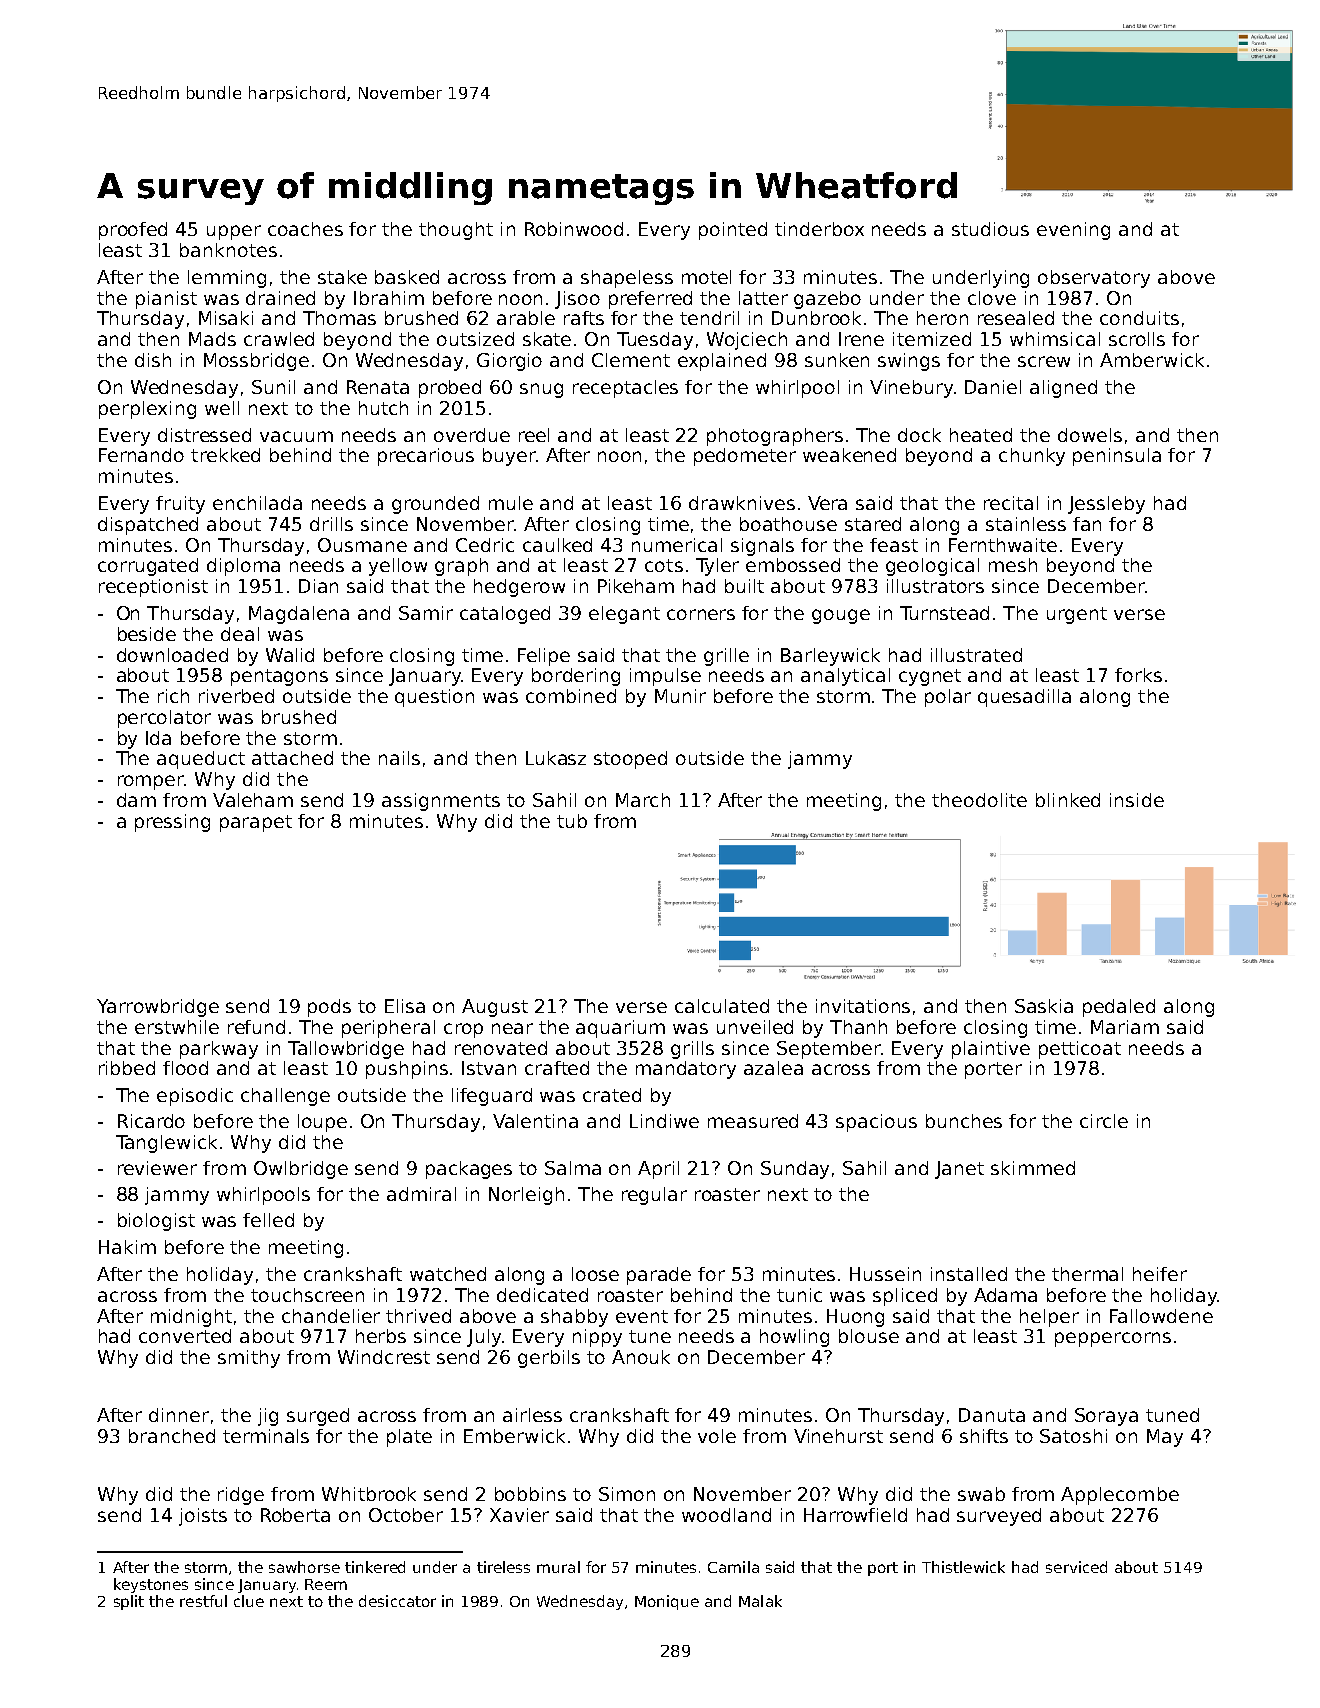 The width and height of the image is (1320, 1708). Describe the element at coordinates (827, 503) in the image. I see `Vera` at that location.
